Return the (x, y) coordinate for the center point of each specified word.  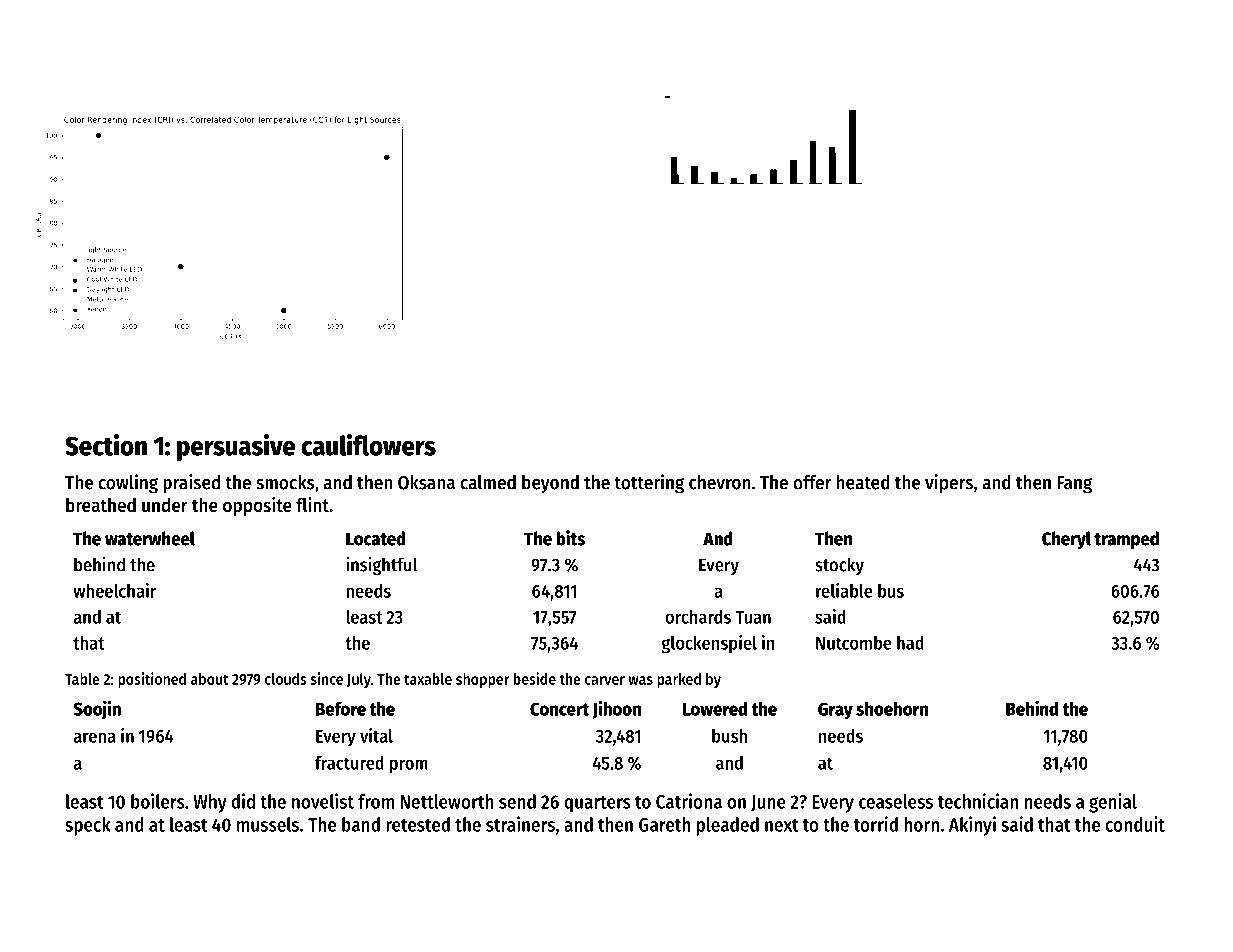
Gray (835, 711)
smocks (285, 482)
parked (679, 680)
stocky (839, 566)
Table (82, 679)
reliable (844, 590)
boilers (158, 801)
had (910, 643)
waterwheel (150, 538)
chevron (720, 482)
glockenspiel (709, 644)
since (326, 678)
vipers (949, 484)
